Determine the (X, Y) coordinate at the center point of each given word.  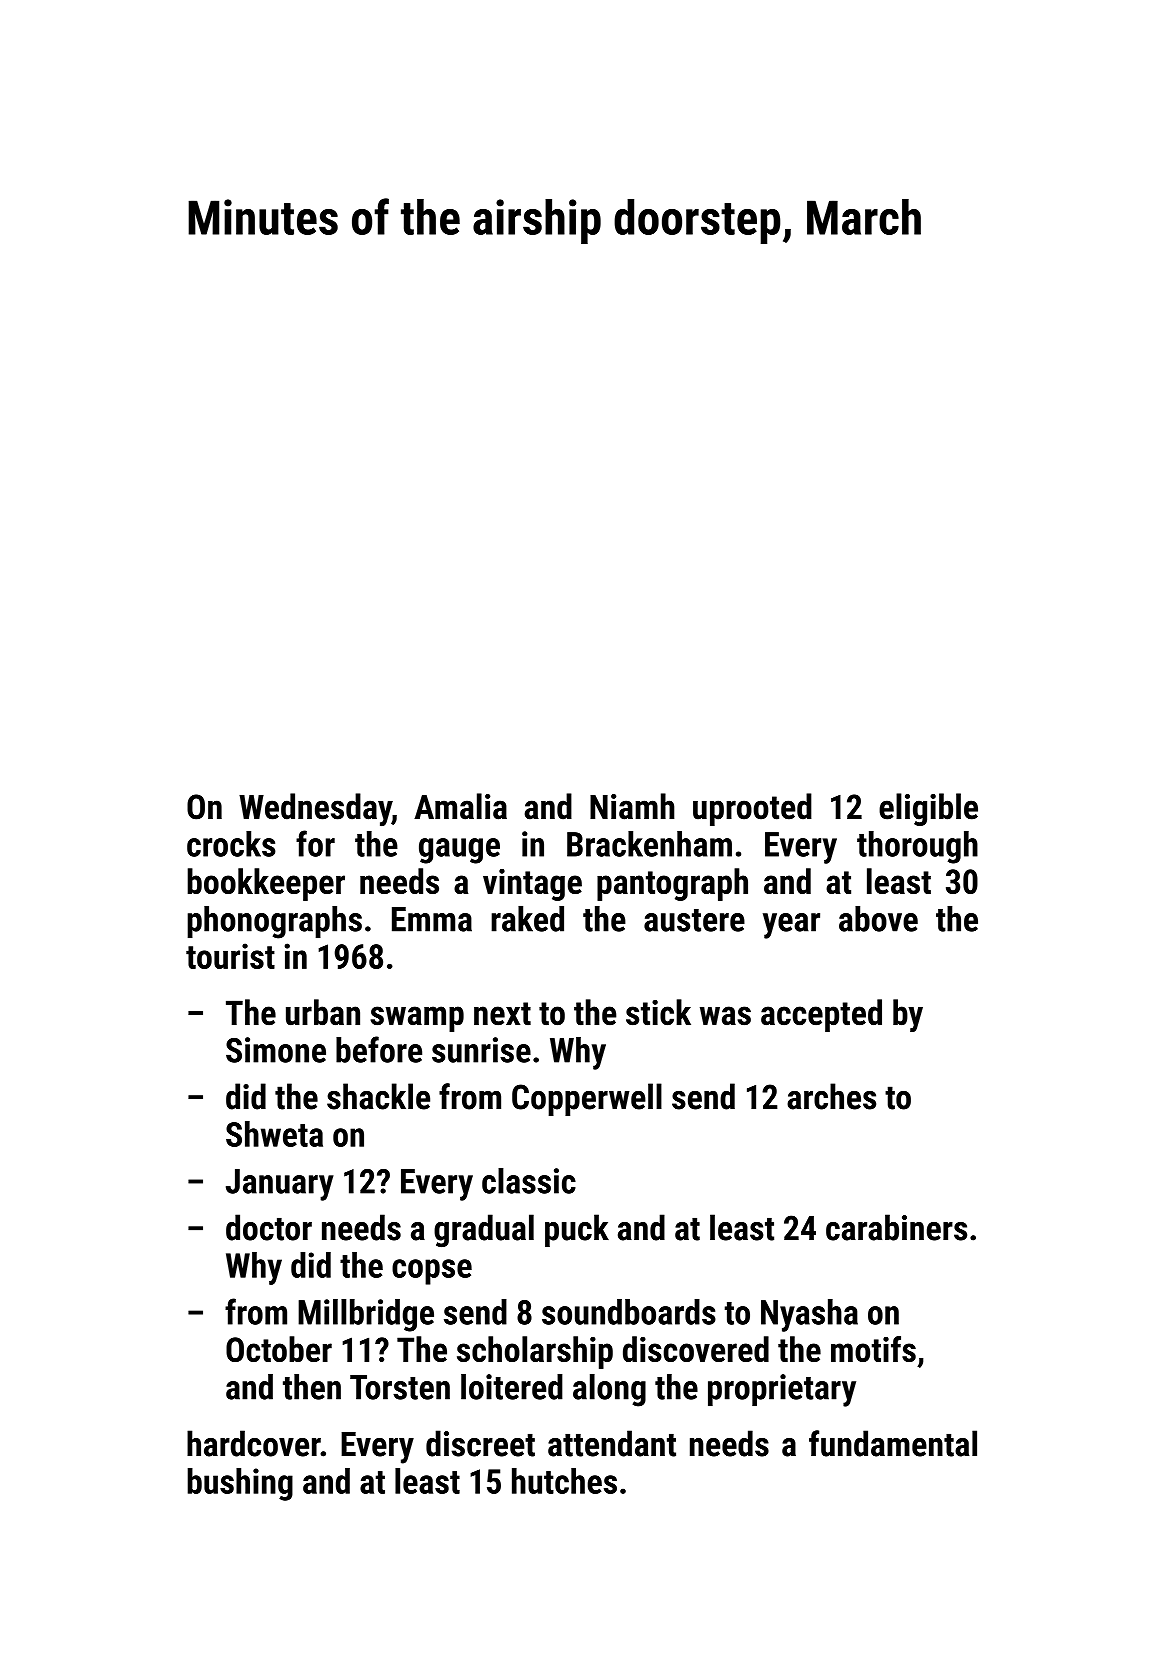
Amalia (460, 806)
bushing (240, 1484)
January (280, 1185)
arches (831, 1096)
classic (529, 1181)
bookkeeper (266, 884)
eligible (928, 809)
